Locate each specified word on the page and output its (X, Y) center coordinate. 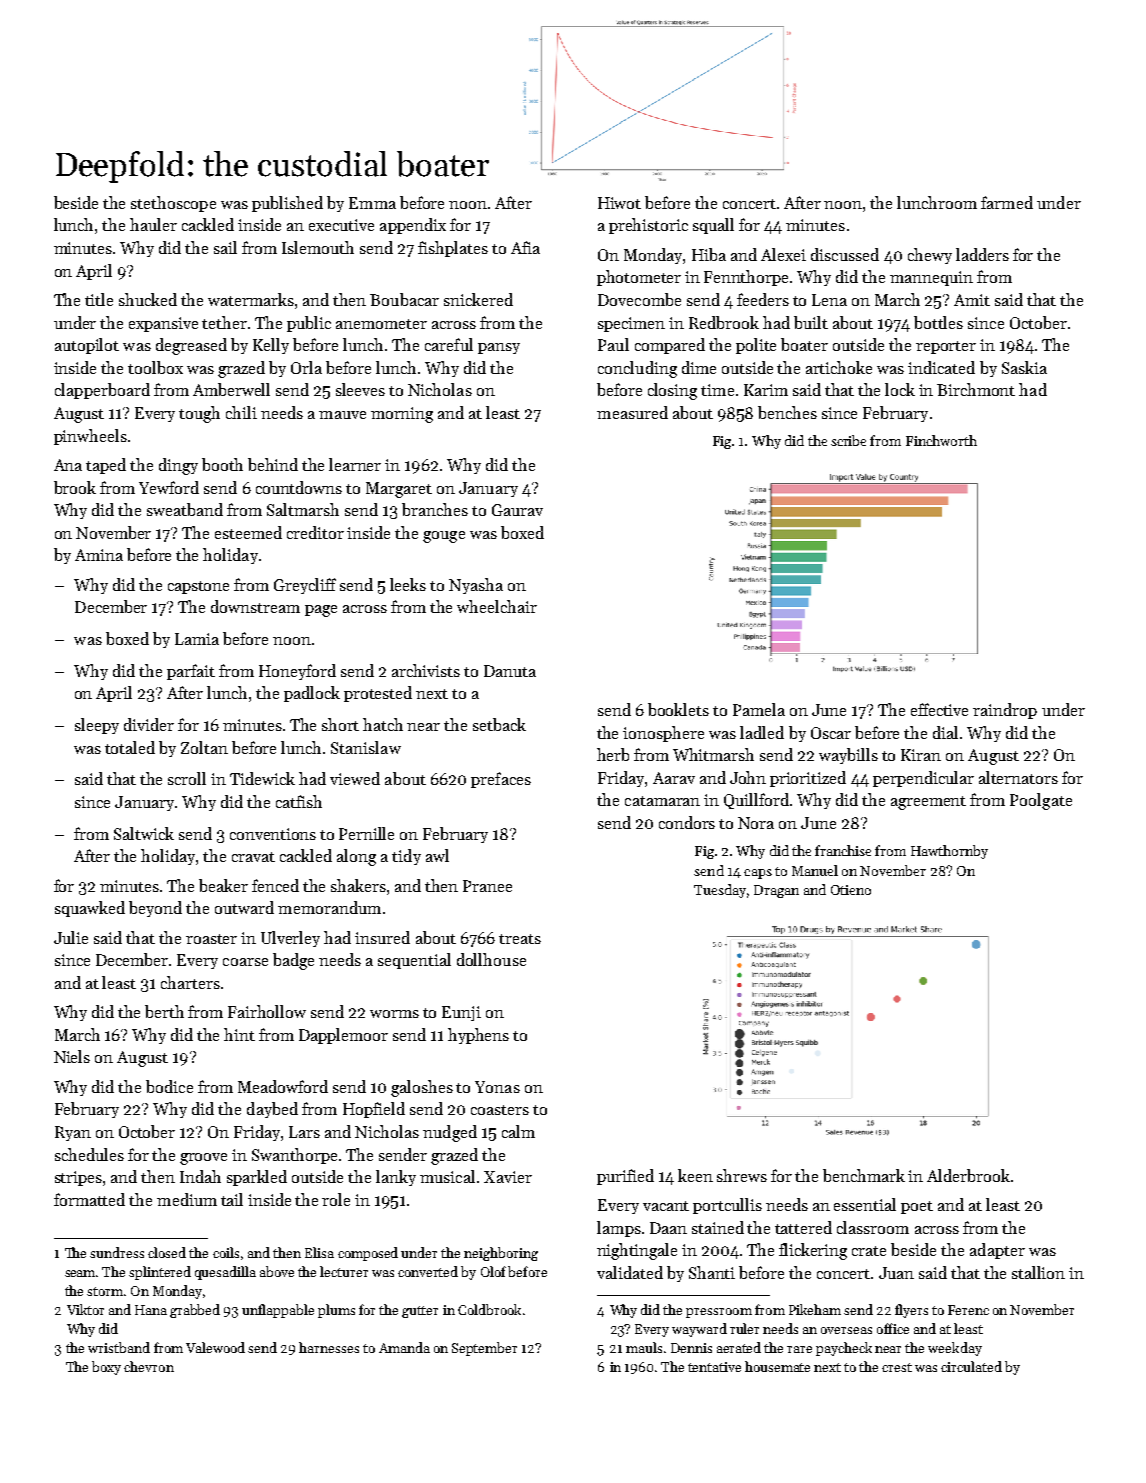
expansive (163, 324)
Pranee (487, 886)
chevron (149, 1366)
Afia (525, 247)
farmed (1007, 202)
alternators (1018, 777)
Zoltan (204, 747)
